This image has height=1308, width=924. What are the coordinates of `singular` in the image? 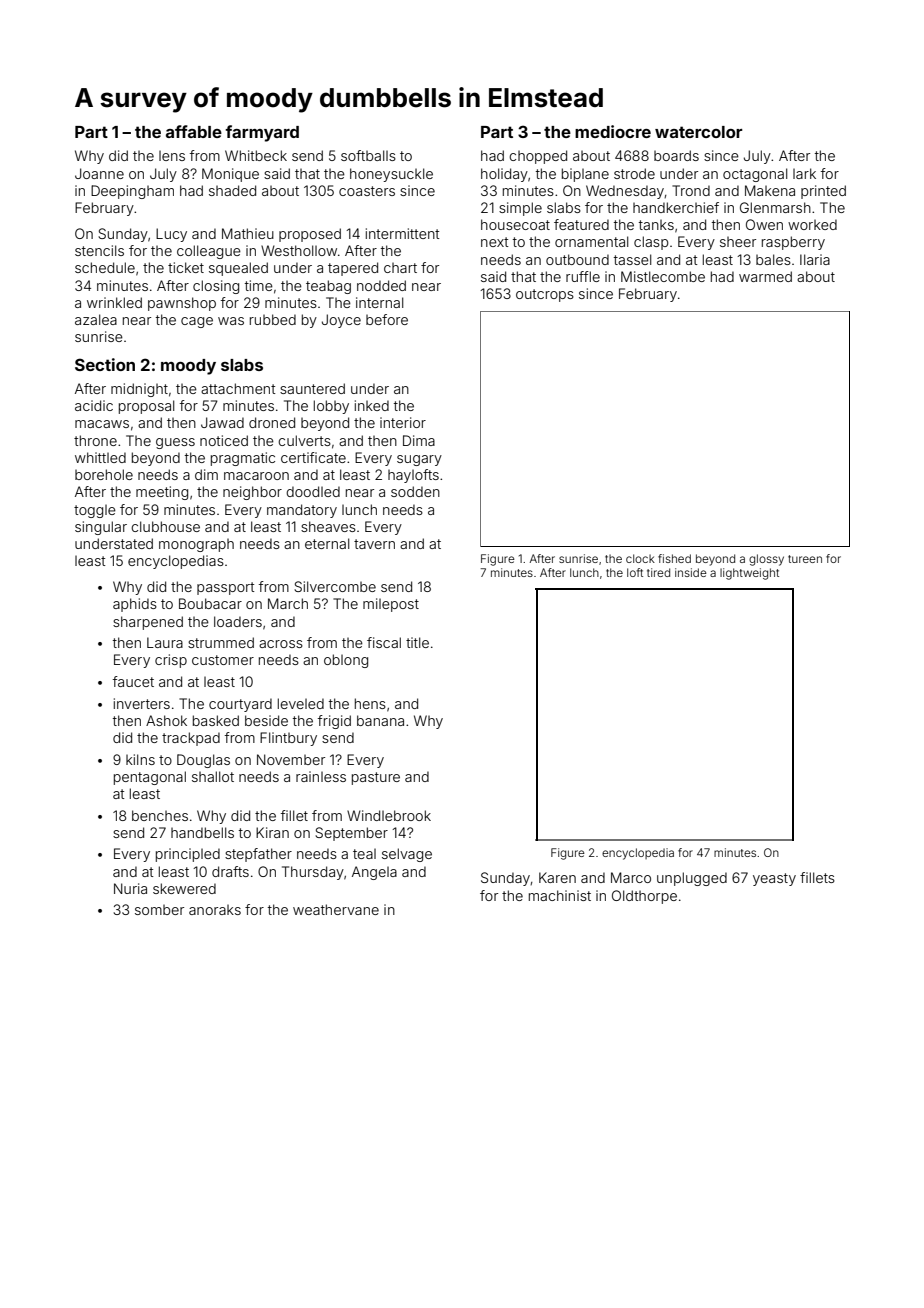 It's located at (101, 528).
